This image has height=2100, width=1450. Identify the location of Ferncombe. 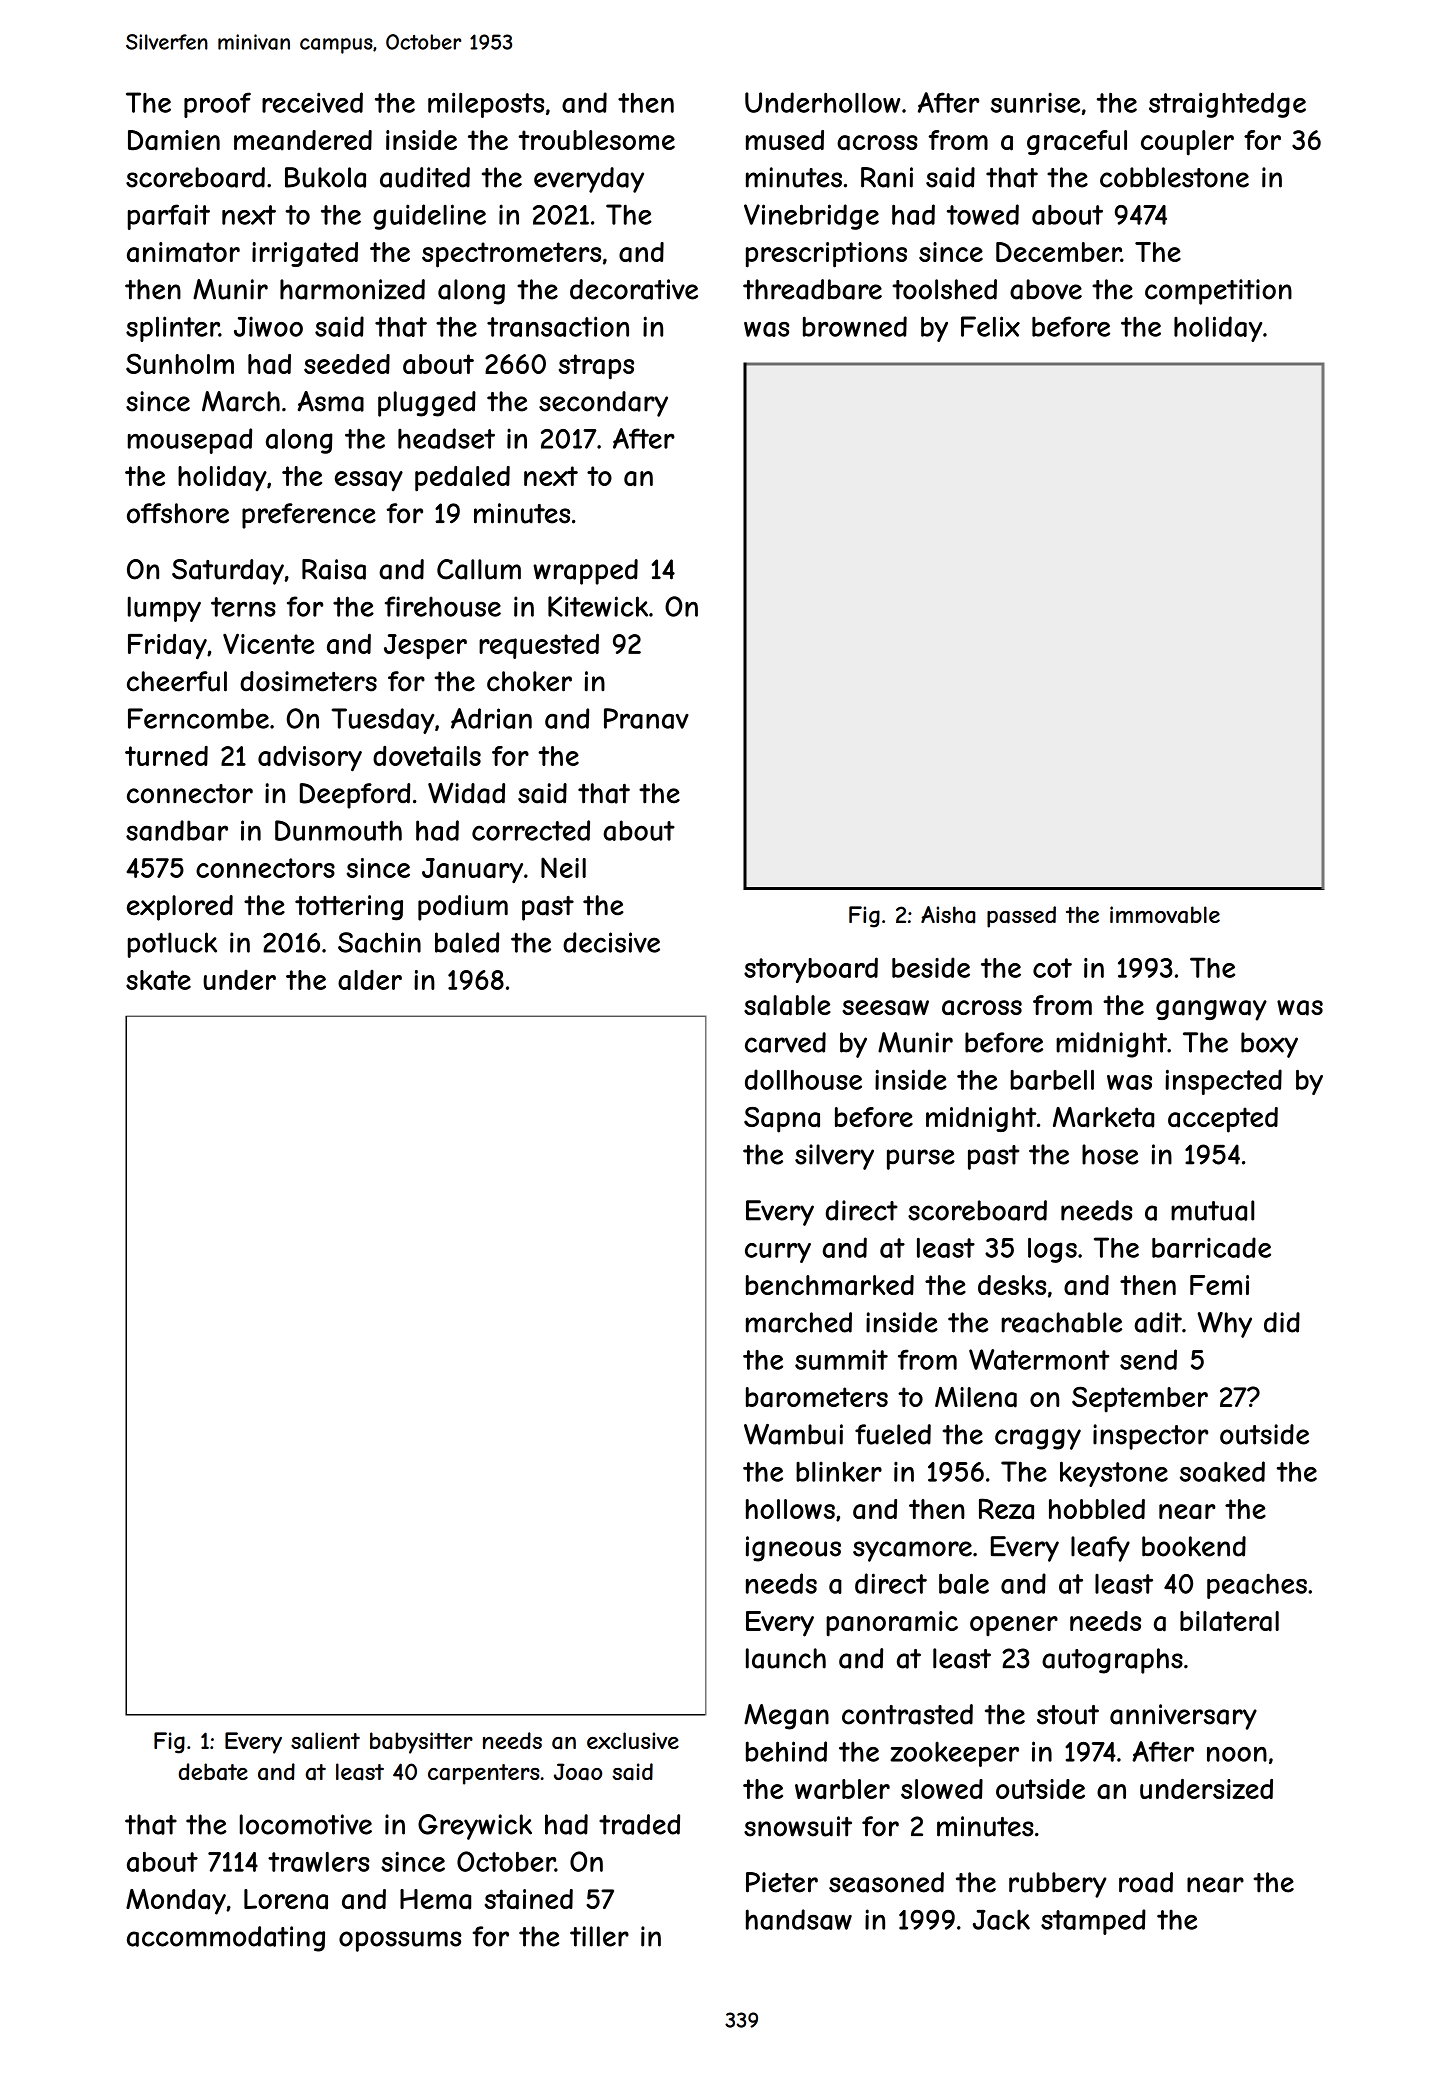
(198, 718).
